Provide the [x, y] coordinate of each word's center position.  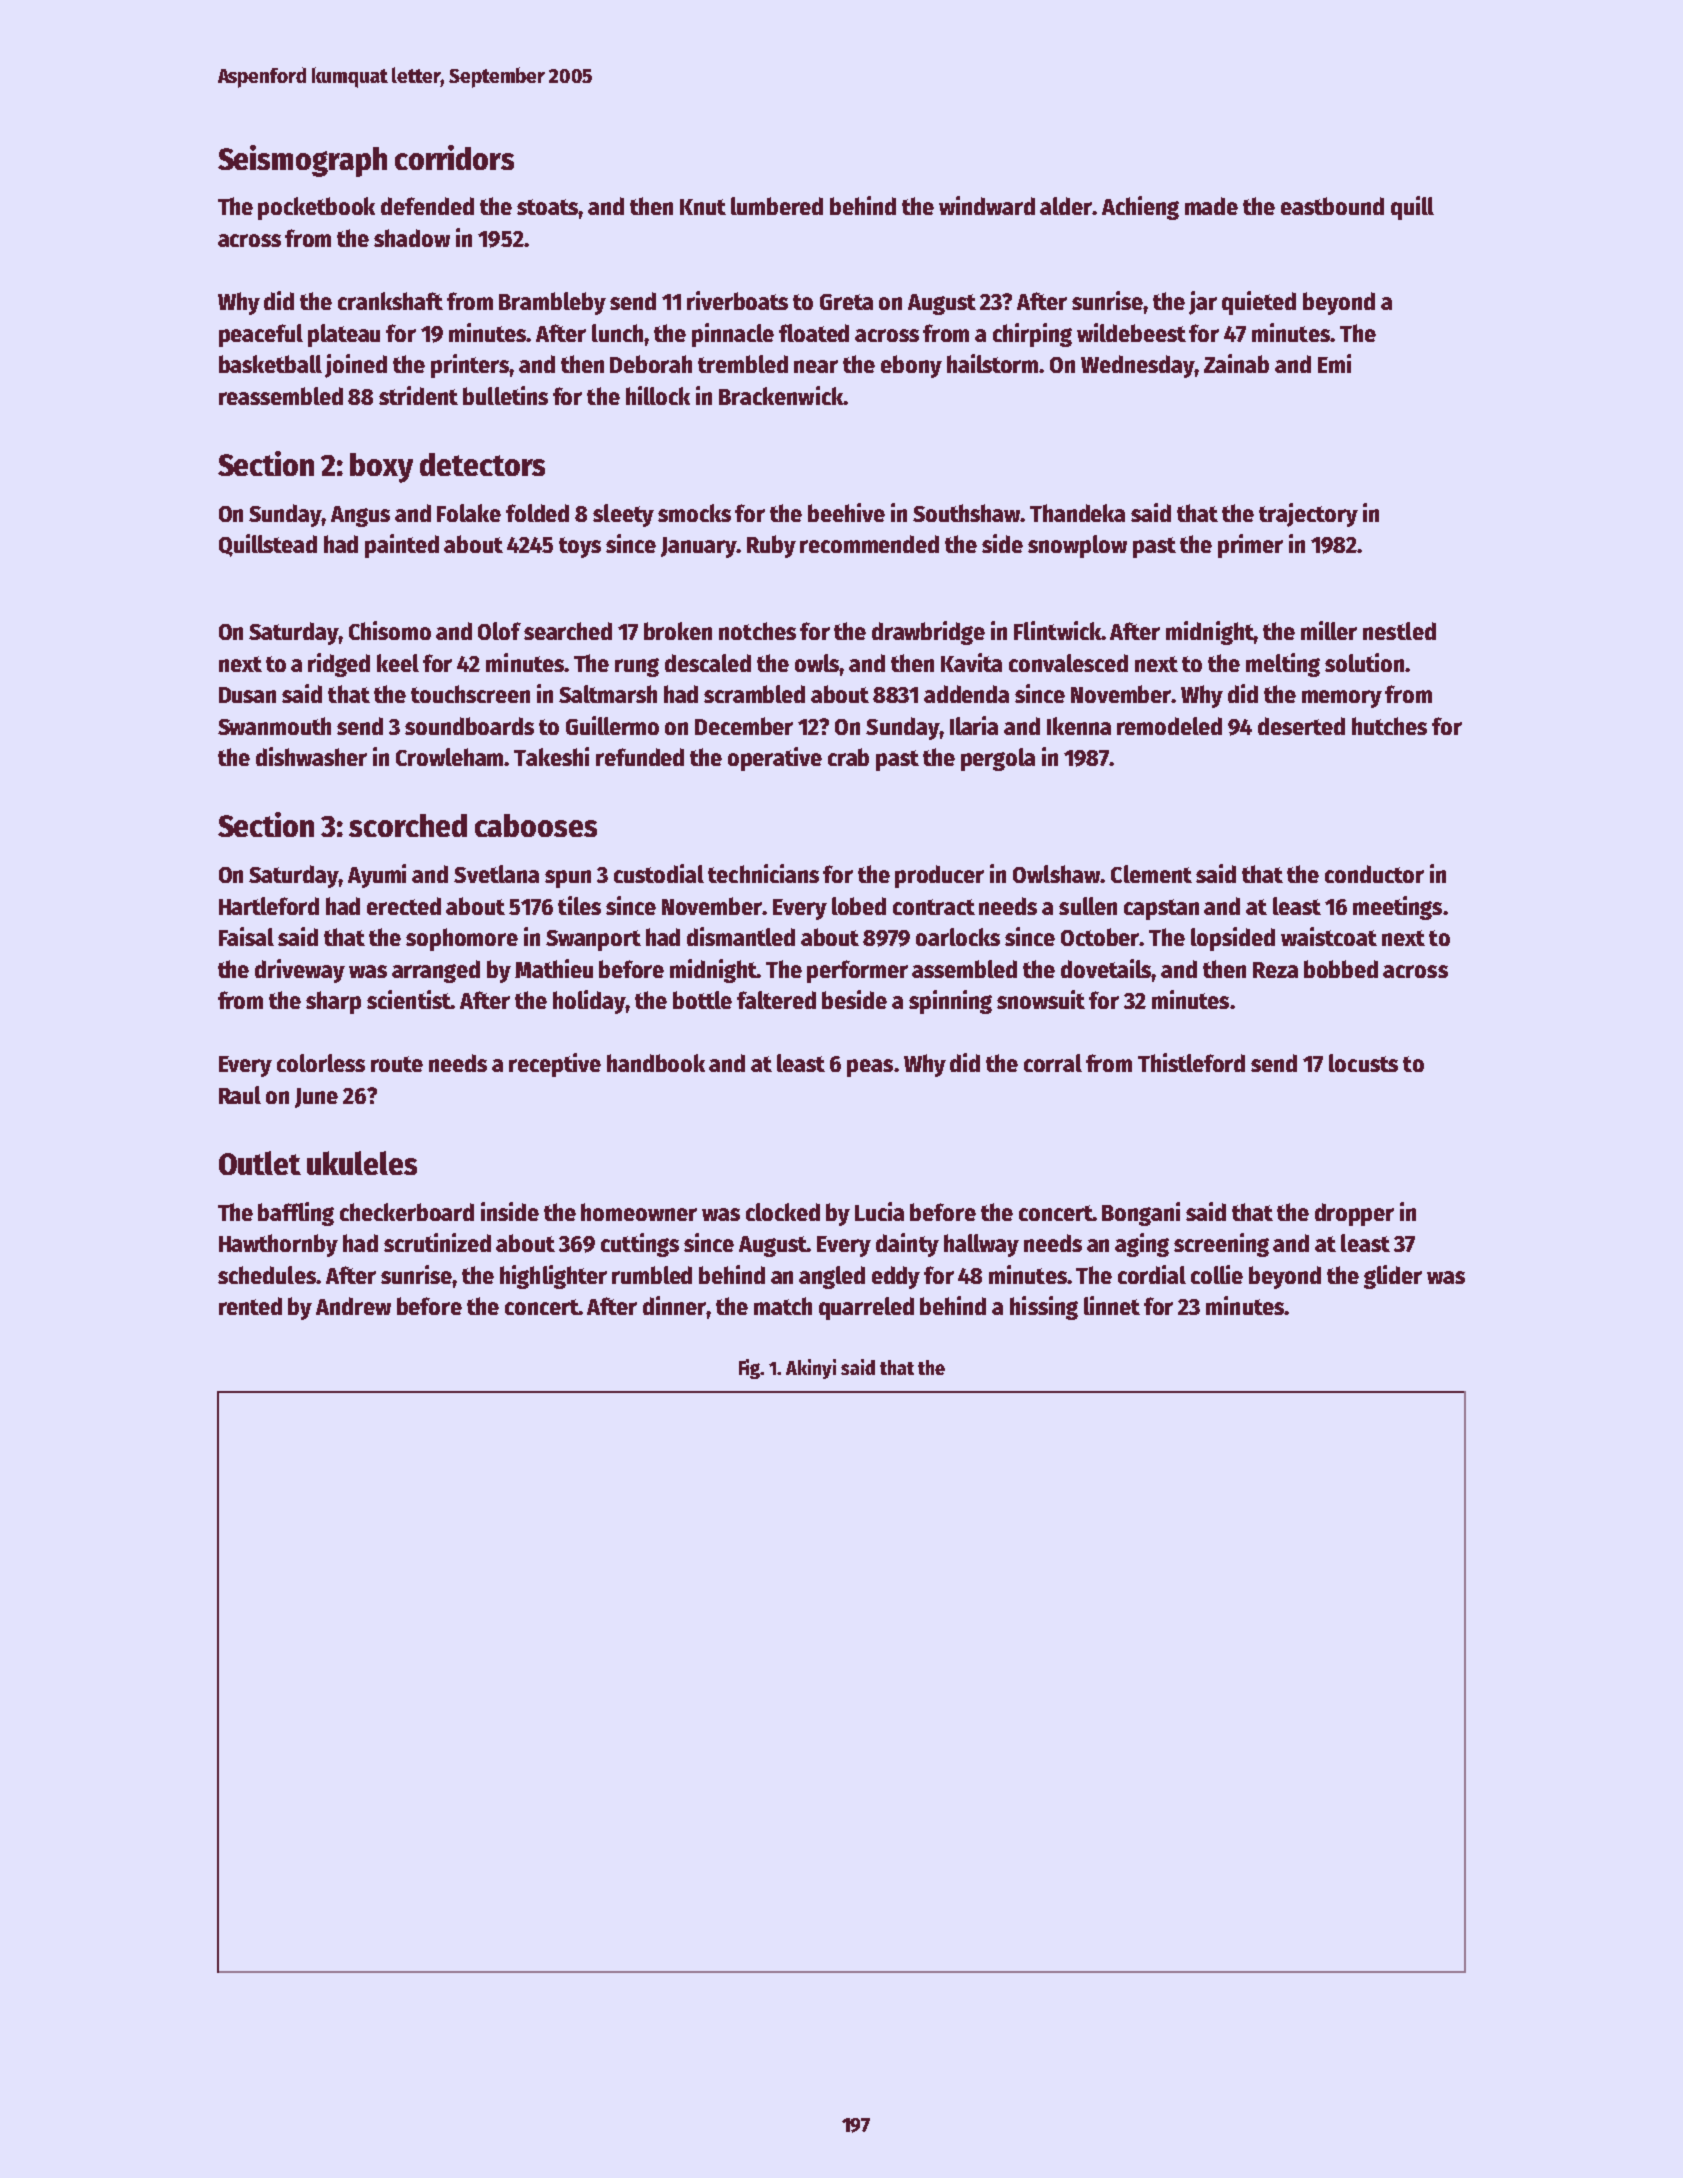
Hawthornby [278, 1245]
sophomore [462, 939]
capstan [1161, 909]
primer [1250, 546]
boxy [381, 468]
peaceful [261, 335]
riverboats [737, 300]
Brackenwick [781, 395]
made [1211, 206]
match [783, 1306]
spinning [950, 1002]
